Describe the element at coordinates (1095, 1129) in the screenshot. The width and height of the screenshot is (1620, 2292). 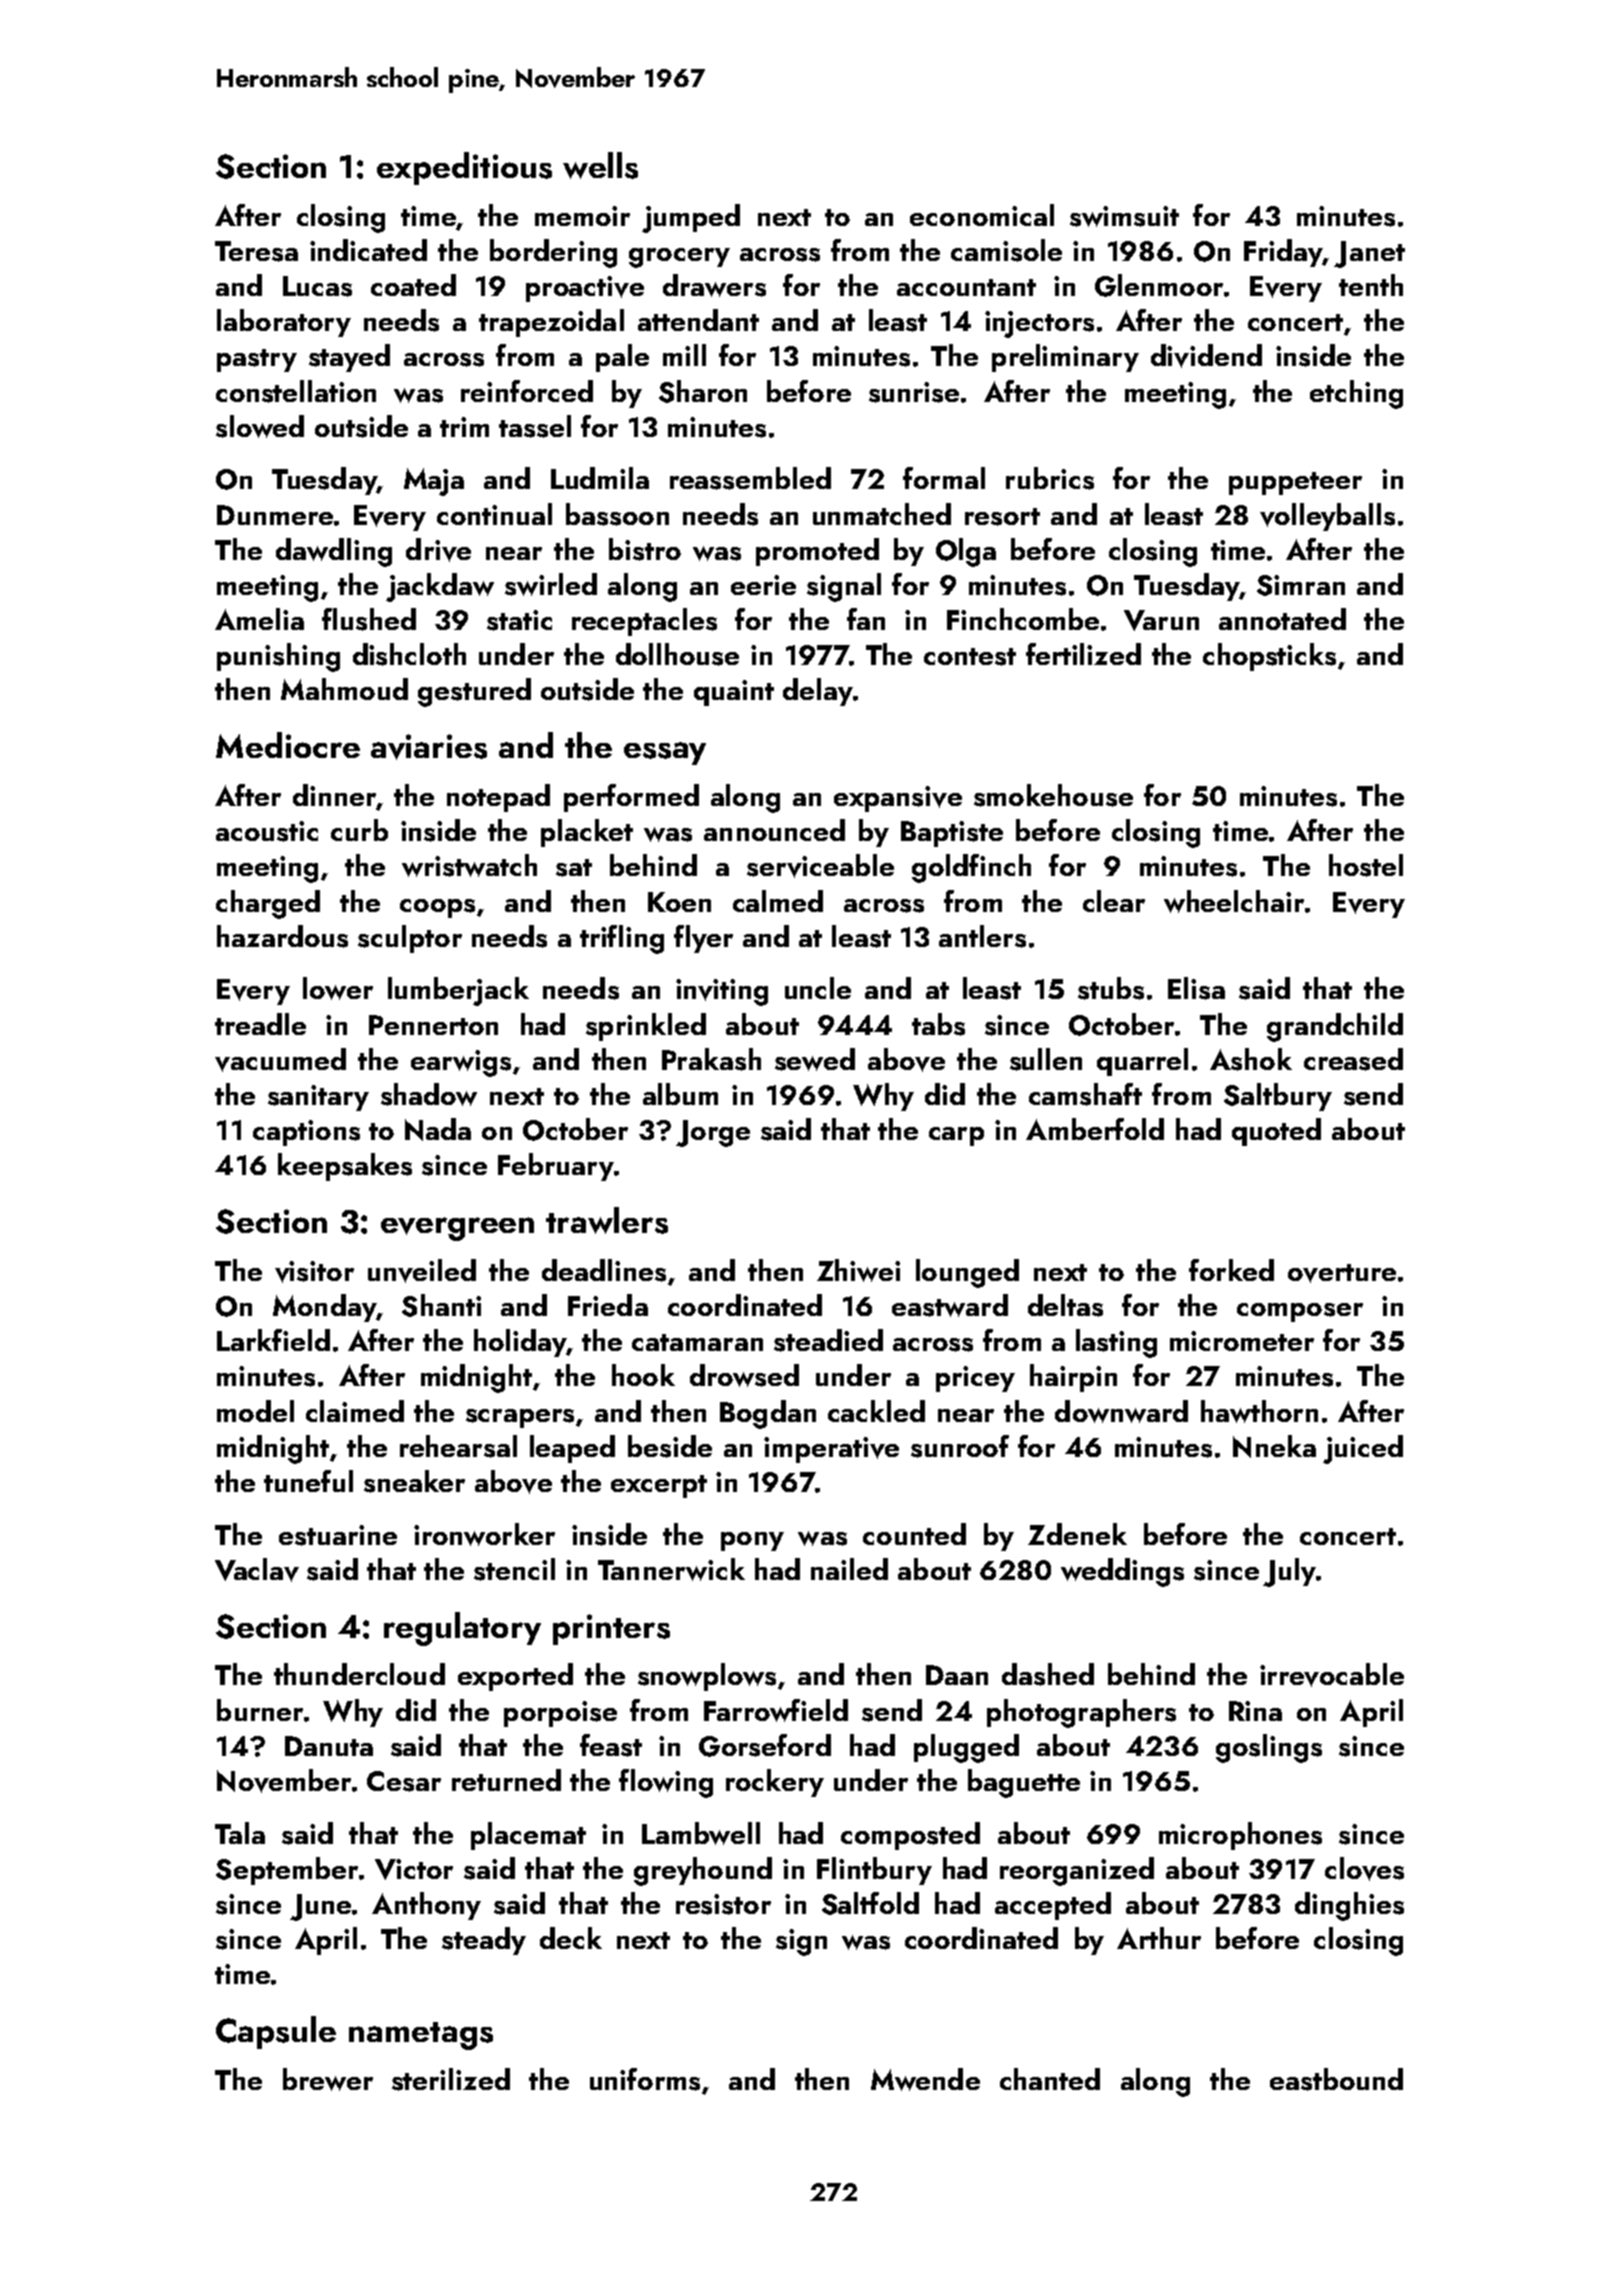
I see `Amberfold` at that location.
